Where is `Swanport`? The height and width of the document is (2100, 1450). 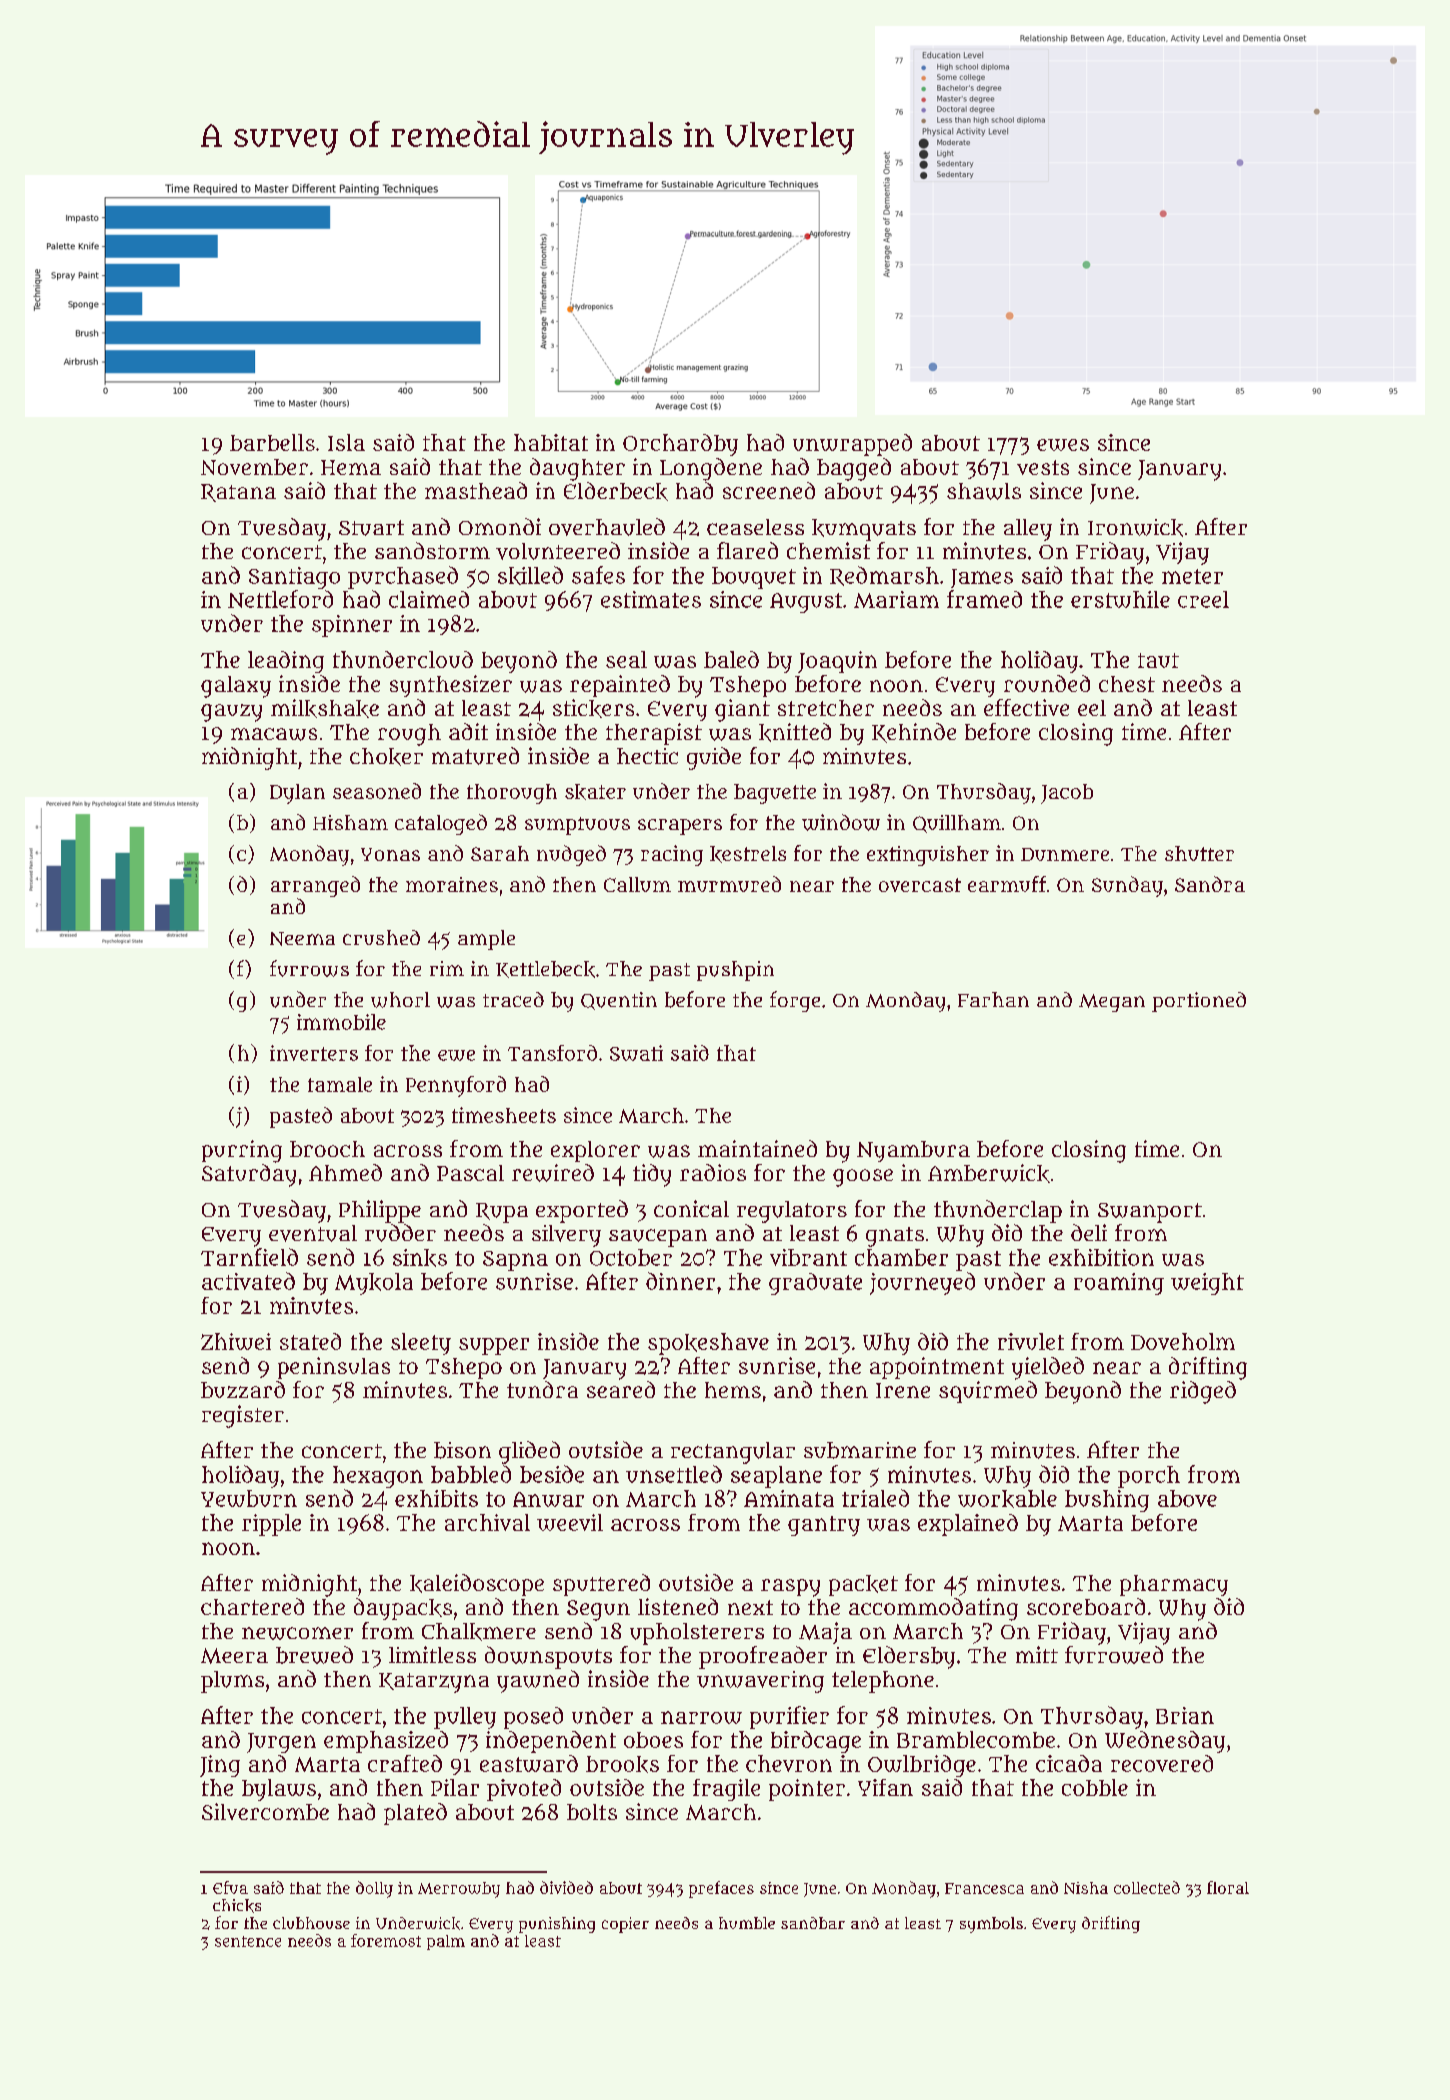
Swanport is located at coordinates (1150, 1213).
